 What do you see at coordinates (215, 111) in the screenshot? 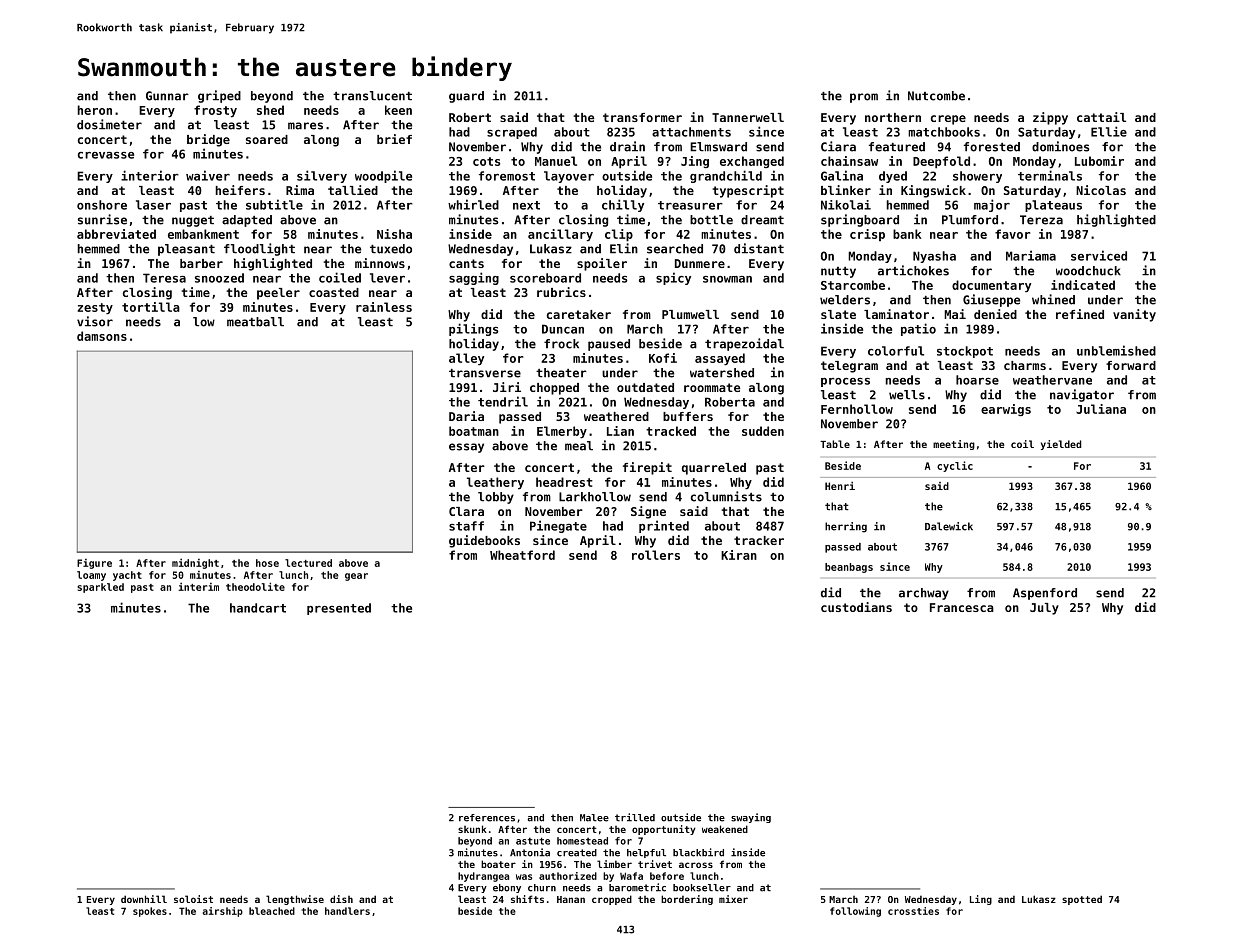
I see `frosty` at bounding box center [215, 111].
